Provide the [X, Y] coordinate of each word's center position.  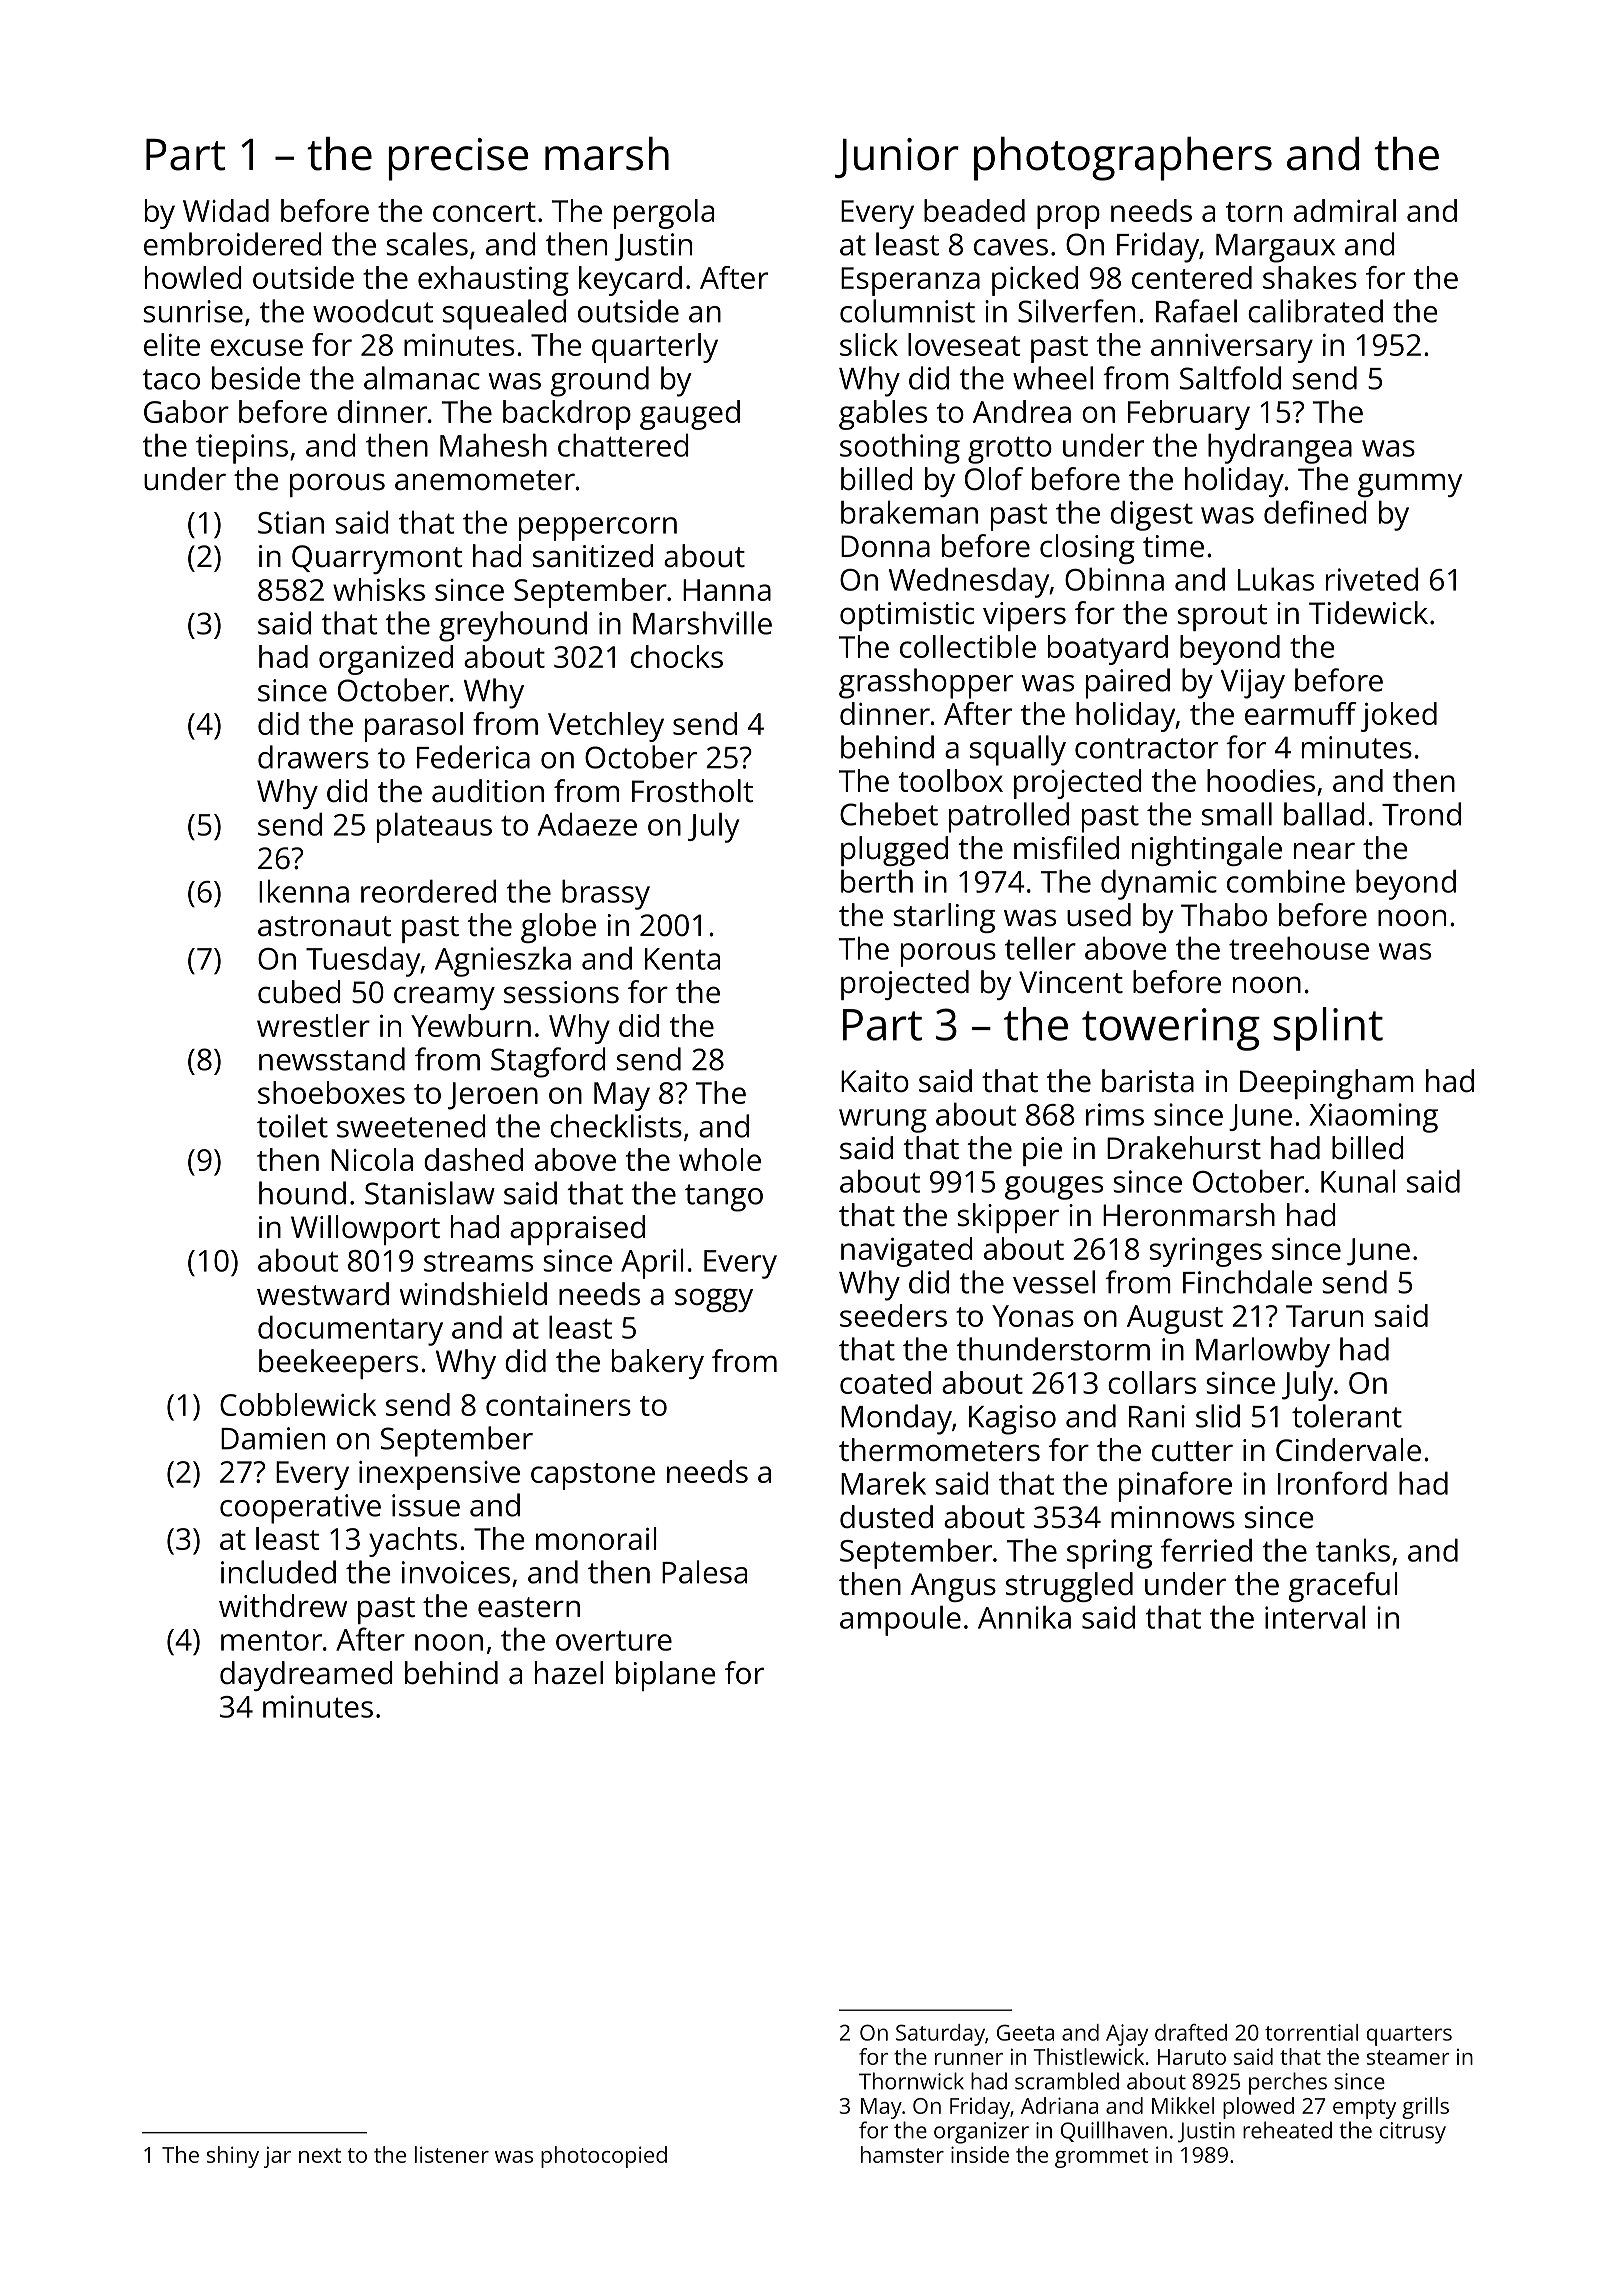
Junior [897, 158]
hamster [902, 2154]
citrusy [1412, 2133]
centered [1192, 277]
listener [452, 2154]
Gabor [186, 411]
